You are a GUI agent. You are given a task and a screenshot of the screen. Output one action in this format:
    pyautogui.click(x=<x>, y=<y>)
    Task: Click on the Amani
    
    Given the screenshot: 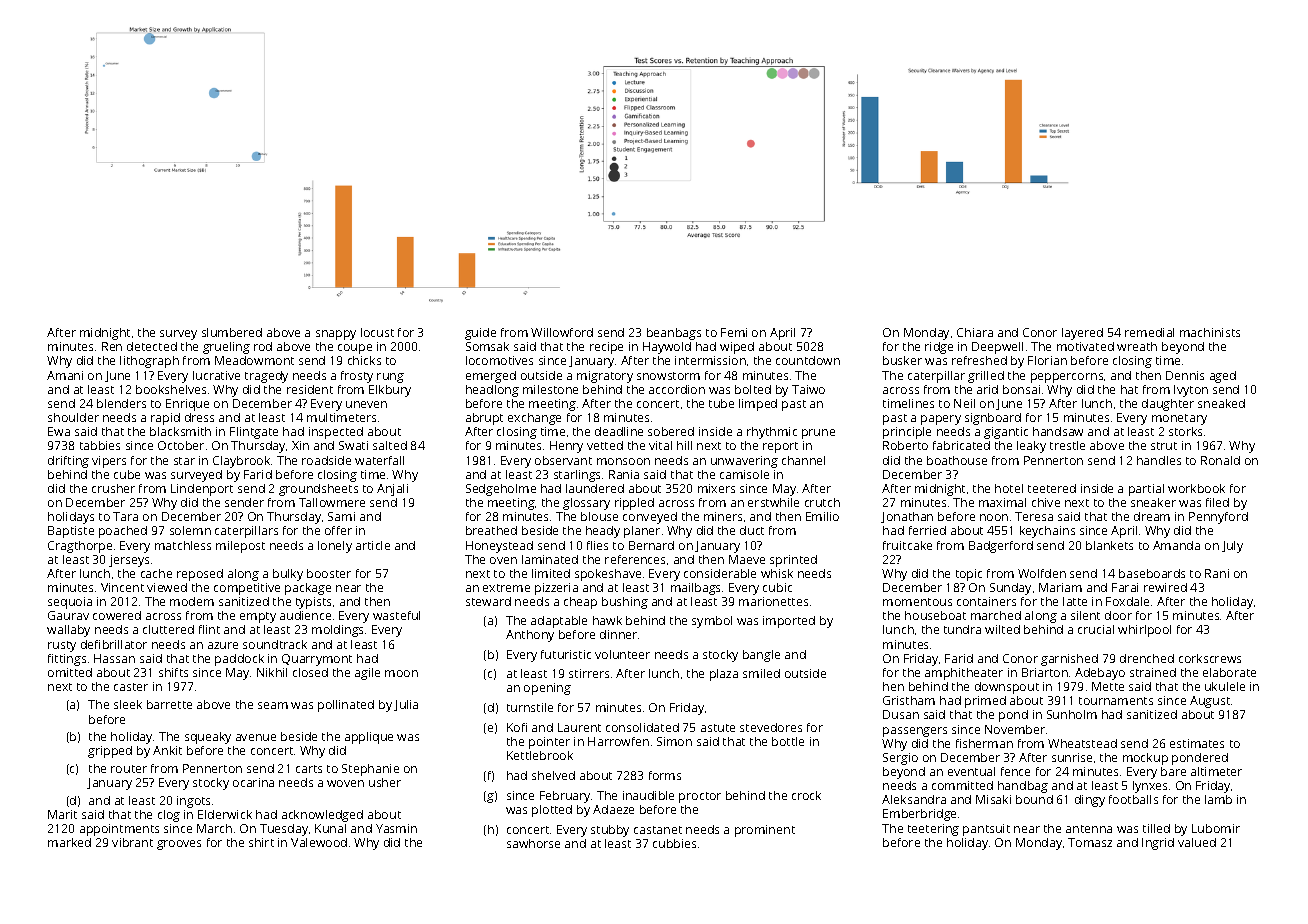 What is the action you would take?
    pyautogui.click(x=65, y=375)
